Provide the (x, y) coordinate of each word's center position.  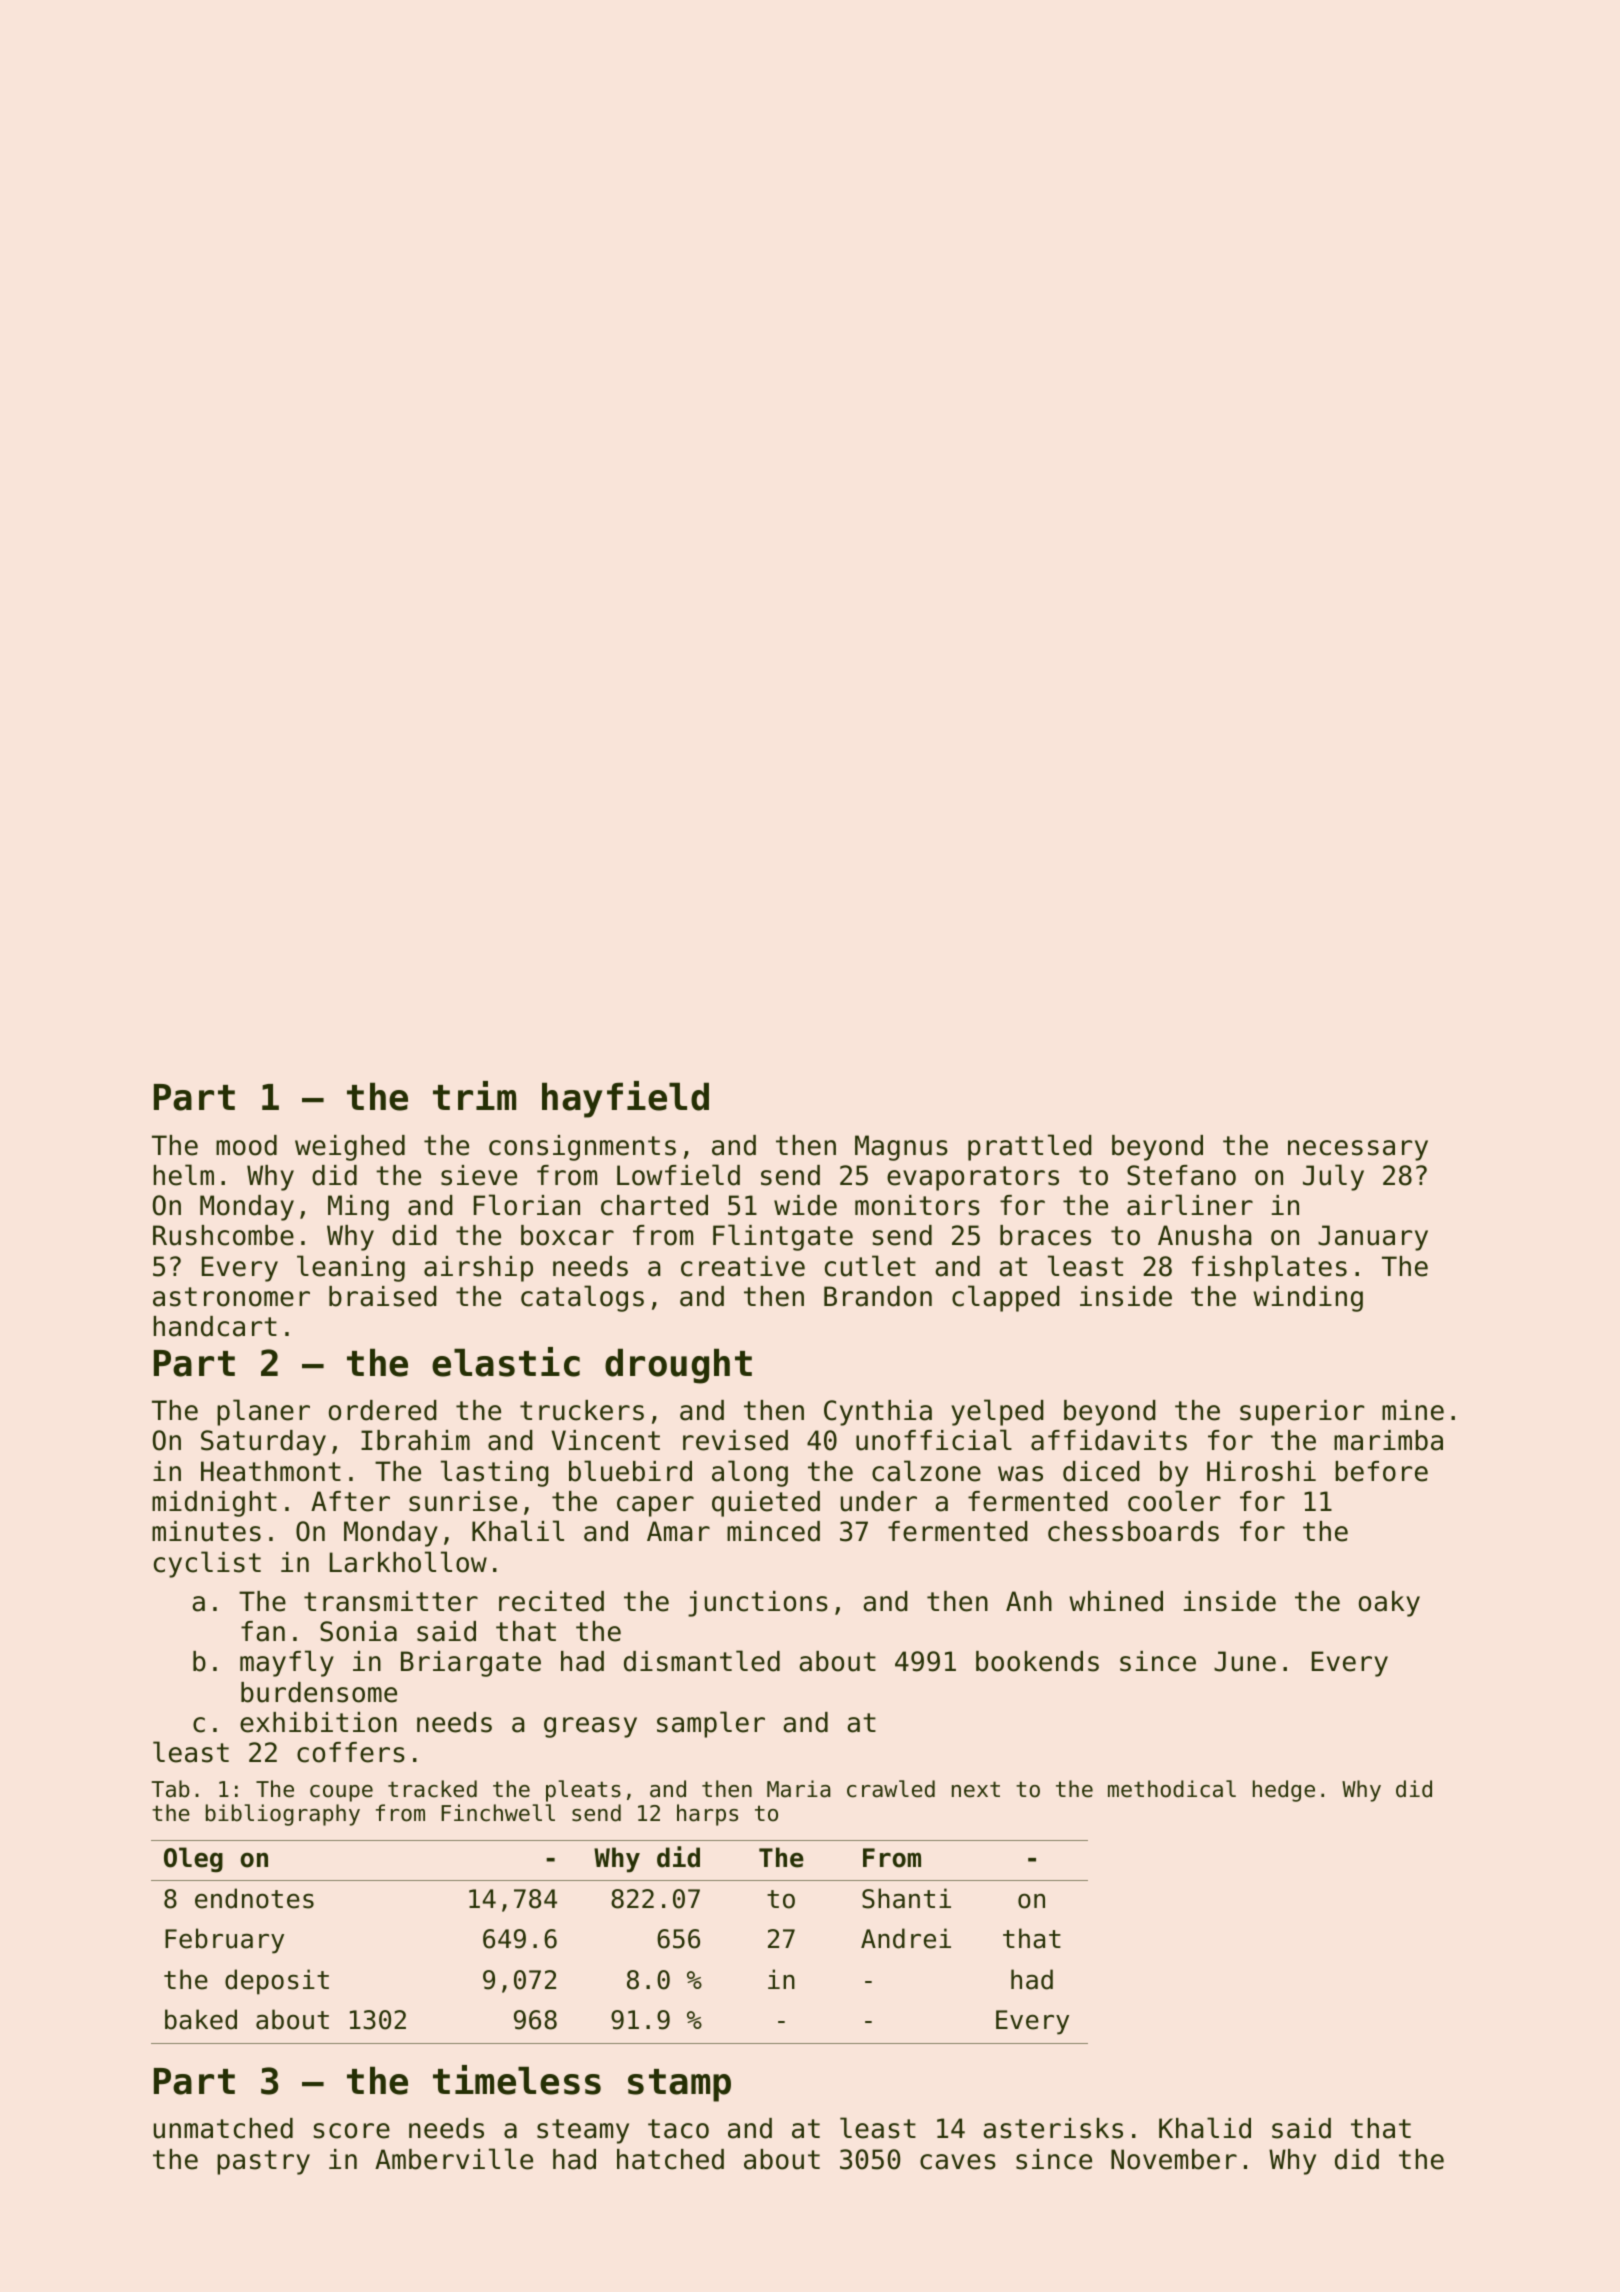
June (1245, 1661)
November (1174, 2159)
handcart (215, 1326)
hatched (670, 2159)
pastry (263, 2162)
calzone (926, 1471)
